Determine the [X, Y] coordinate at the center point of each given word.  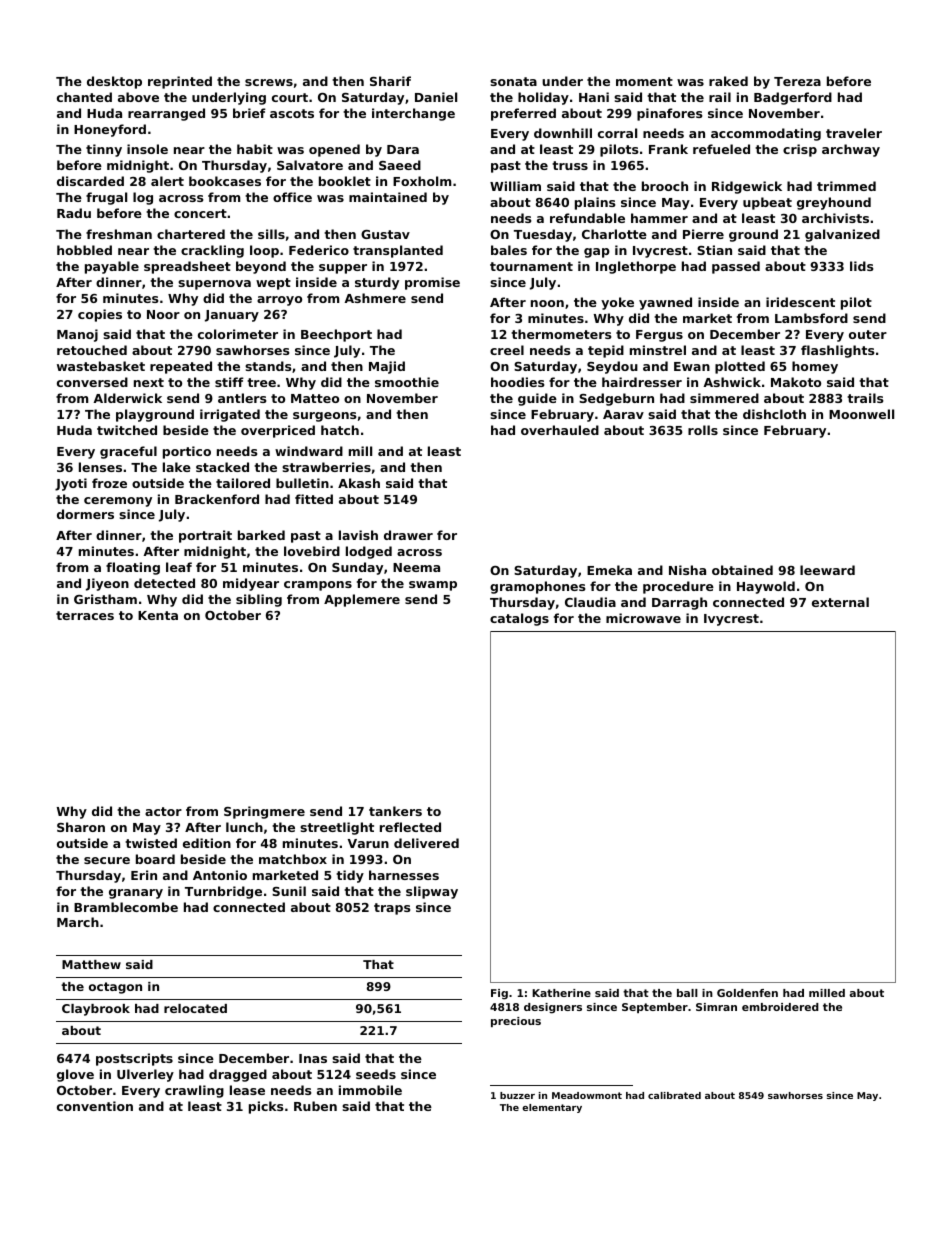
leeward [827, 570]
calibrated [674, 1095]
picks [266, 1107]
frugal [106, 198]
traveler [854, 133]
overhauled [560, 430]
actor [163, 811]
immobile [370, 1090]
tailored [243, 483]
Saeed [400, 165]
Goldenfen [747, 993]
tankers [395, 811]
